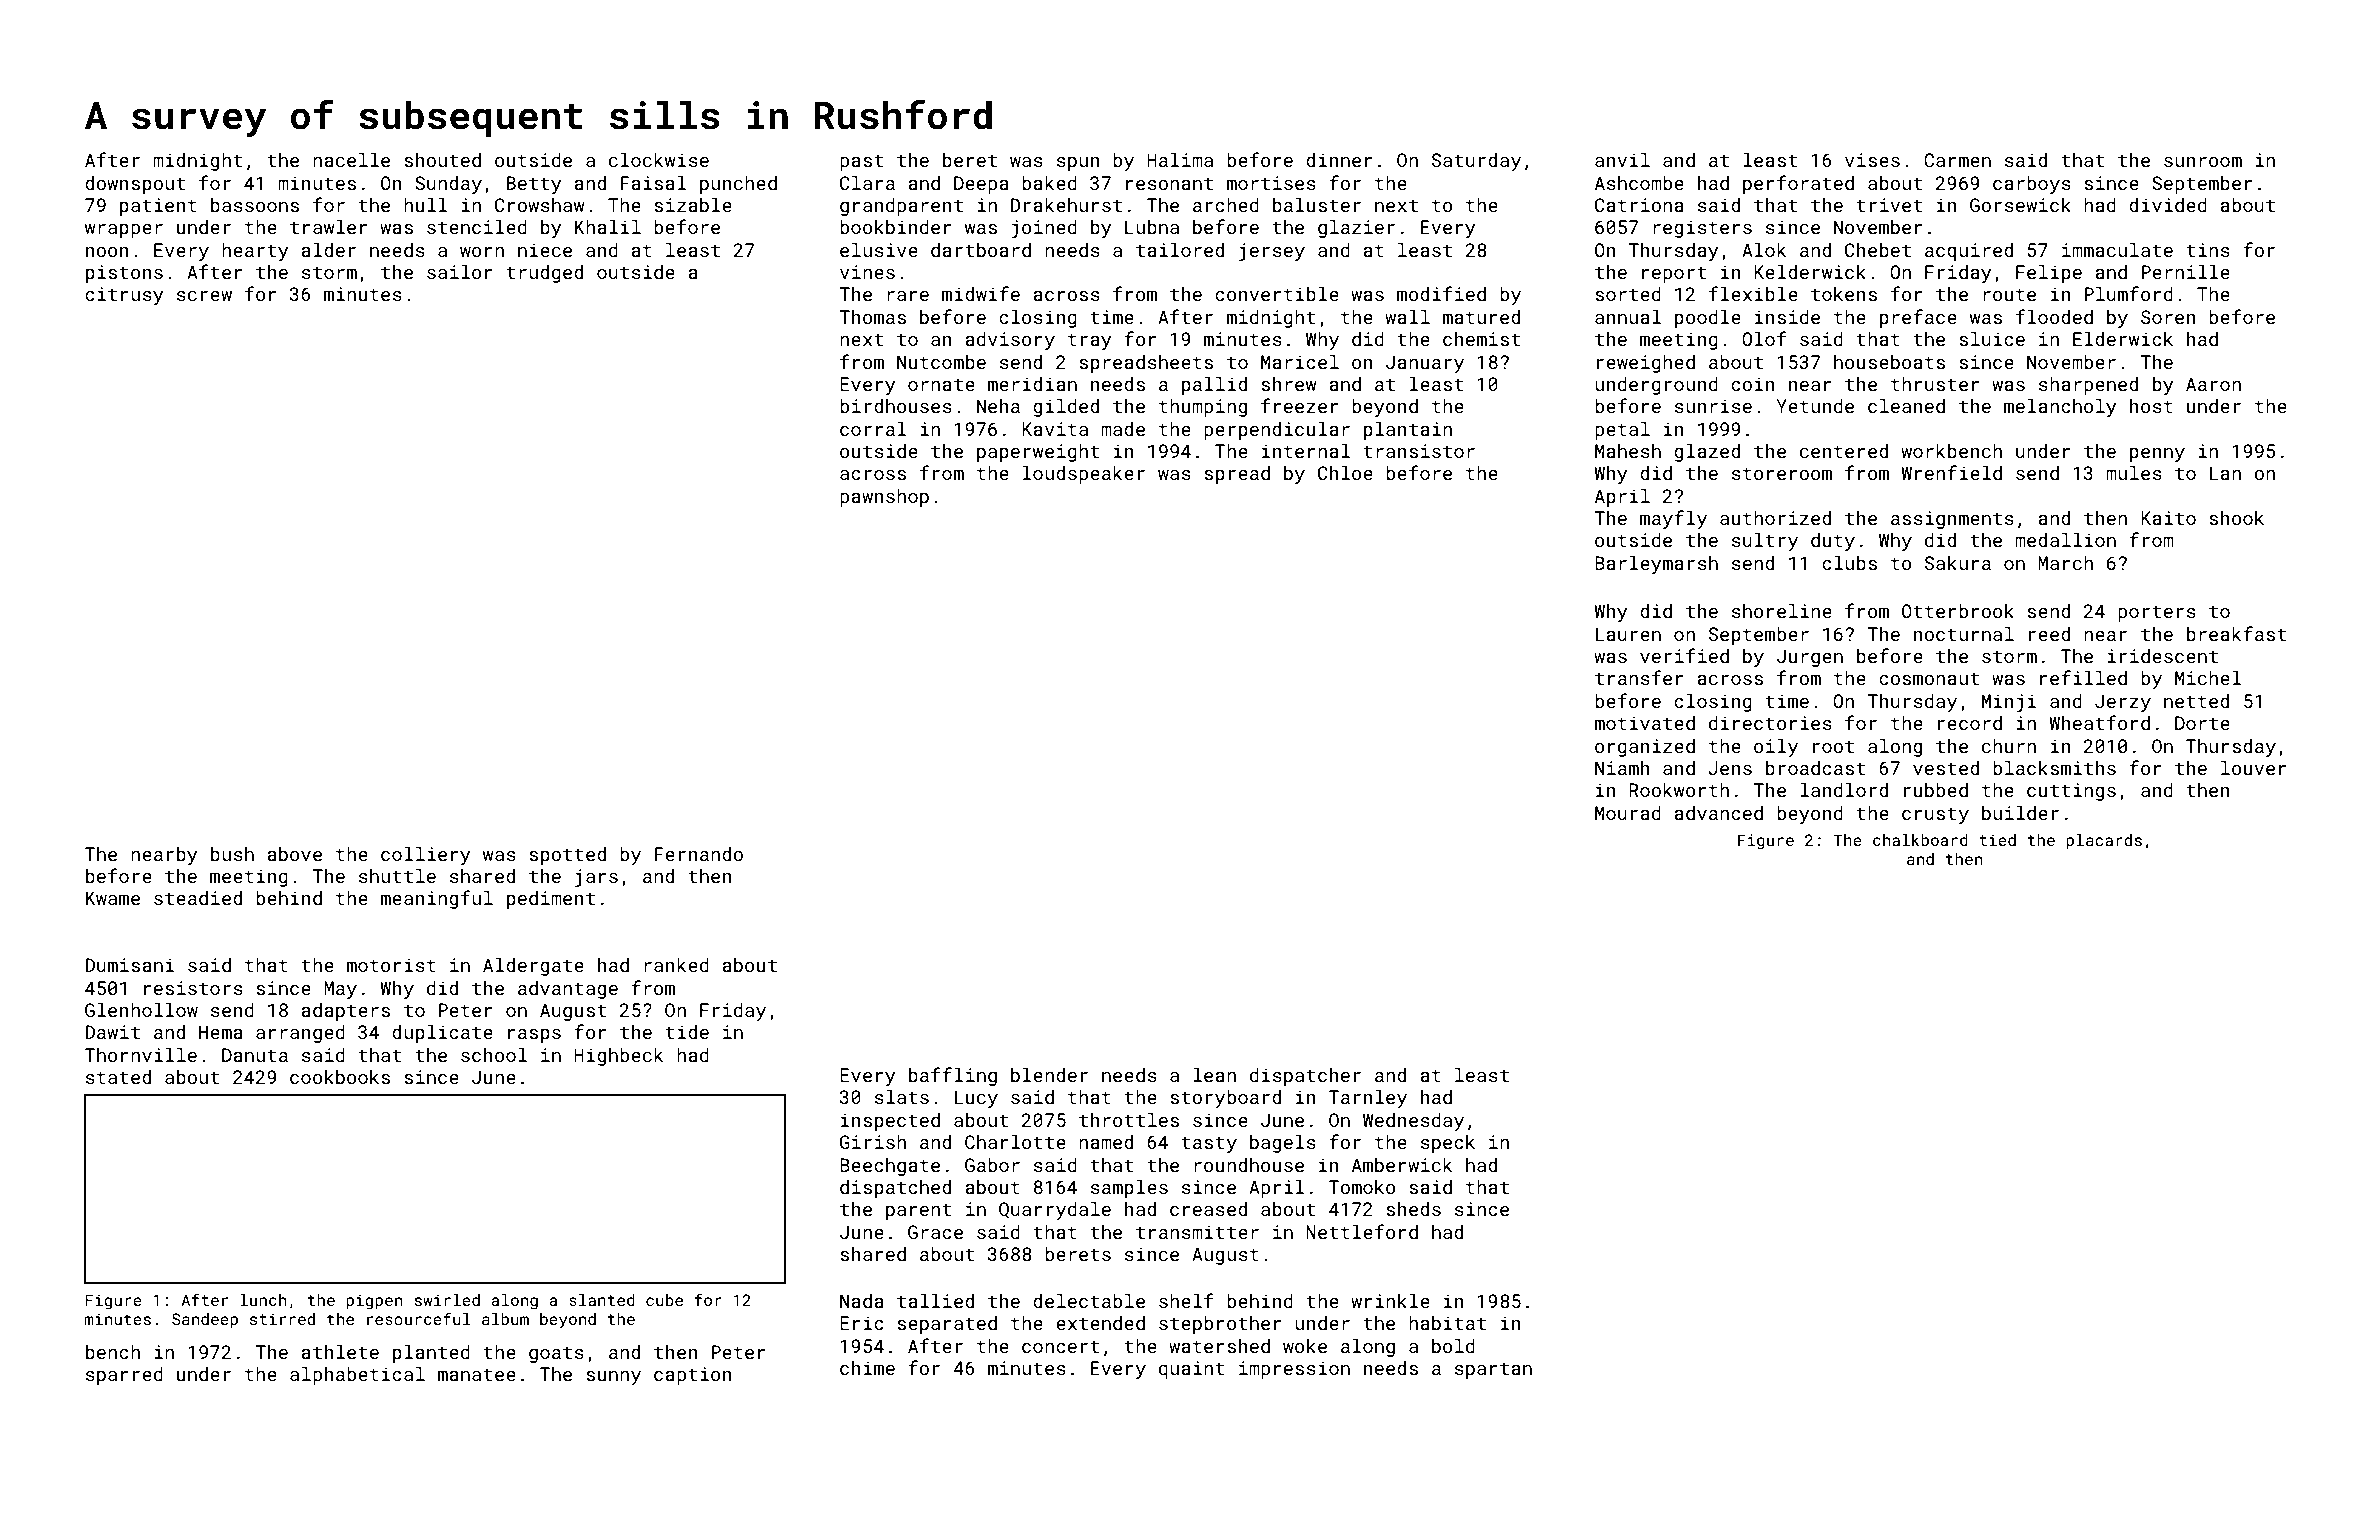 Image resolution: width=2380 pixels, height=1540 pixels. What do you see at coordinates (1622, 160) in the document?
I see `anvil` at bounding box center [1622, 160].
